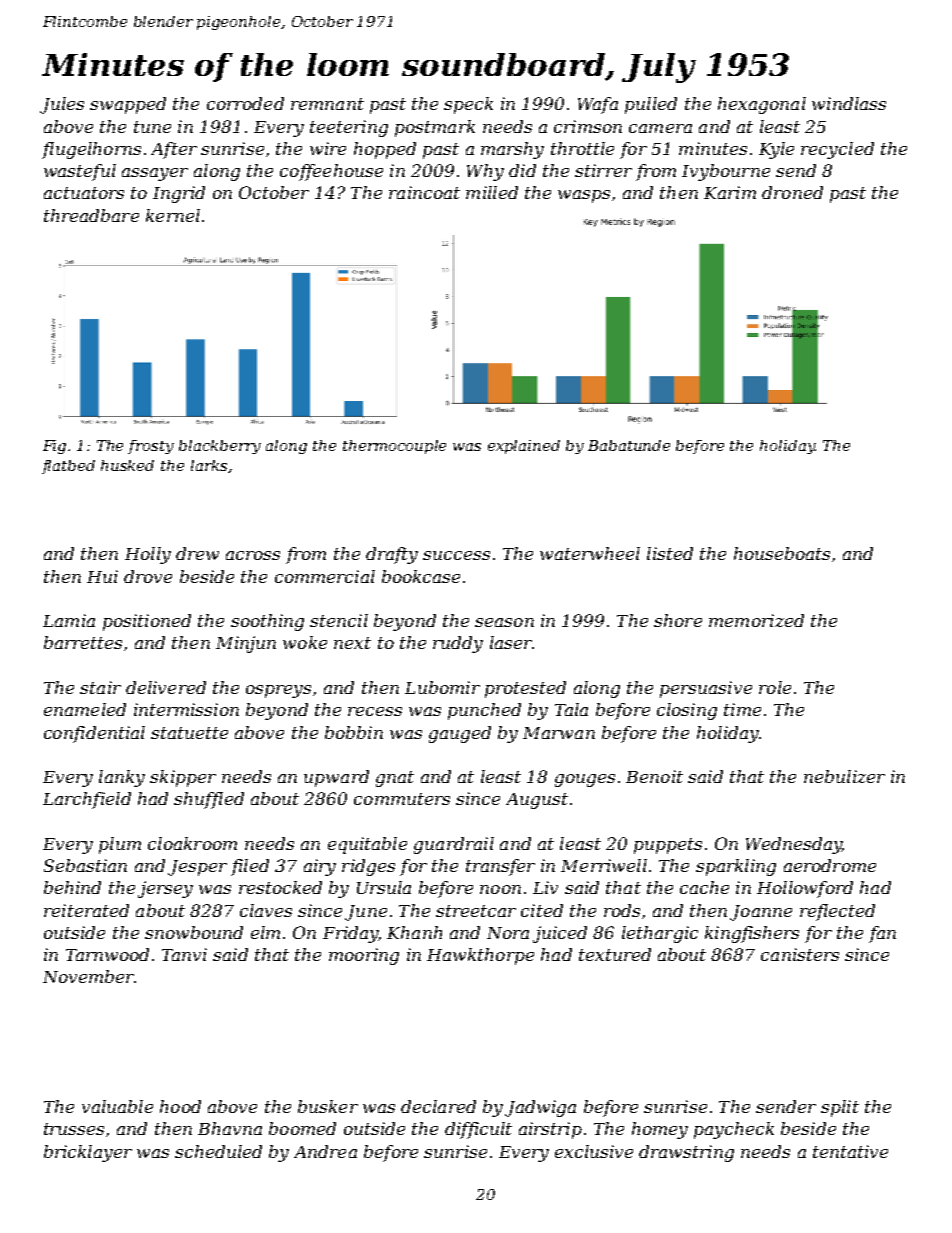  I want to click on Benoit, so click(654, 776).
